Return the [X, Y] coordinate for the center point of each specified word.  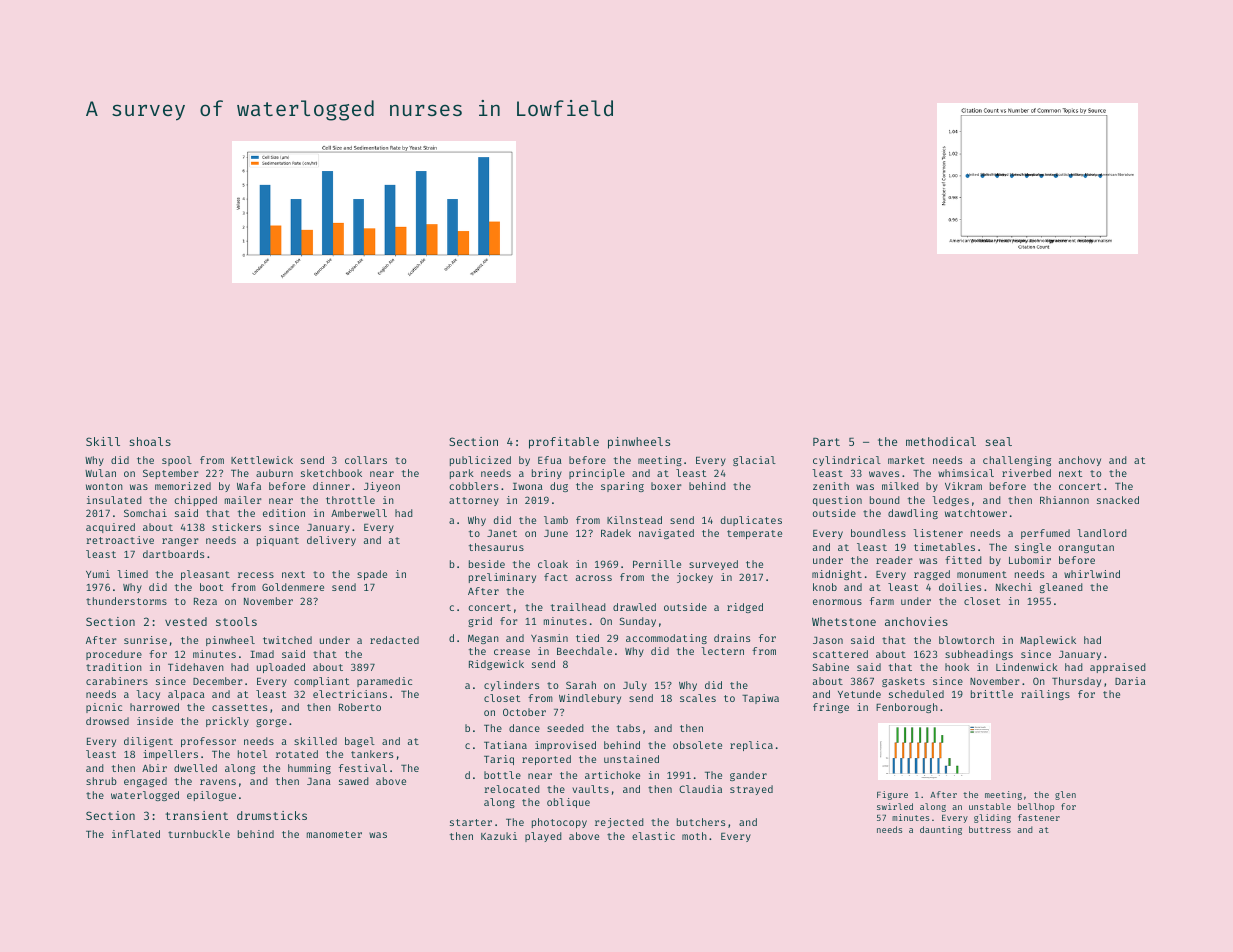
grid [480, 622]
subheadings [979, 655]
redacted [394, 640]
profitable [564, 443]
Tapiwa [760, 699]
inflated [136, 834]
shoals [150, 441]
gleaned [1061, 588]
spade [372, 575]
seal [999, 441]
